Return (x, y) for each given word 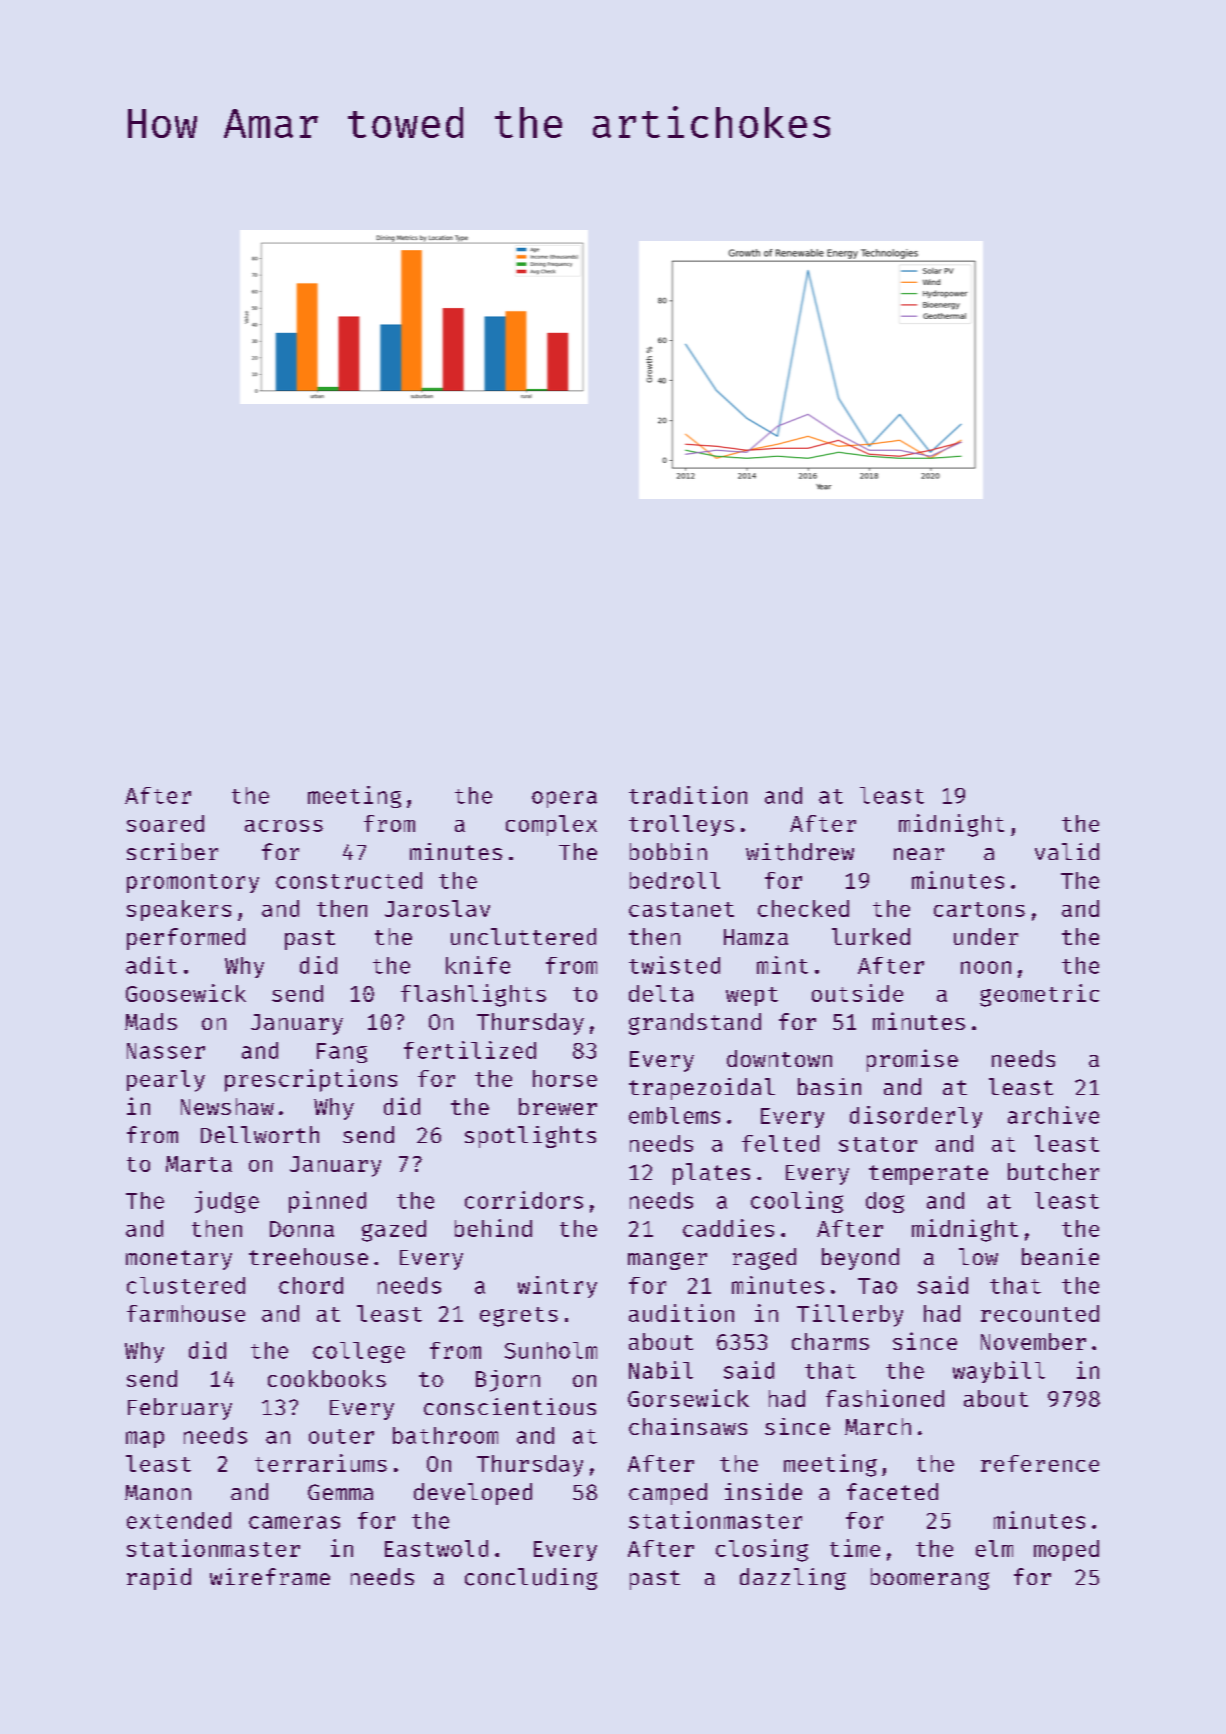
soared (165, 823)
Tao (877, 1286)
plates (711, 1174)
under (986, 936)
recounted (1040, 1313)
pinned (327, 1202)
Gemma (340, 1492)
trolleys (681, 825)
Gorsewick (688, 1398)
